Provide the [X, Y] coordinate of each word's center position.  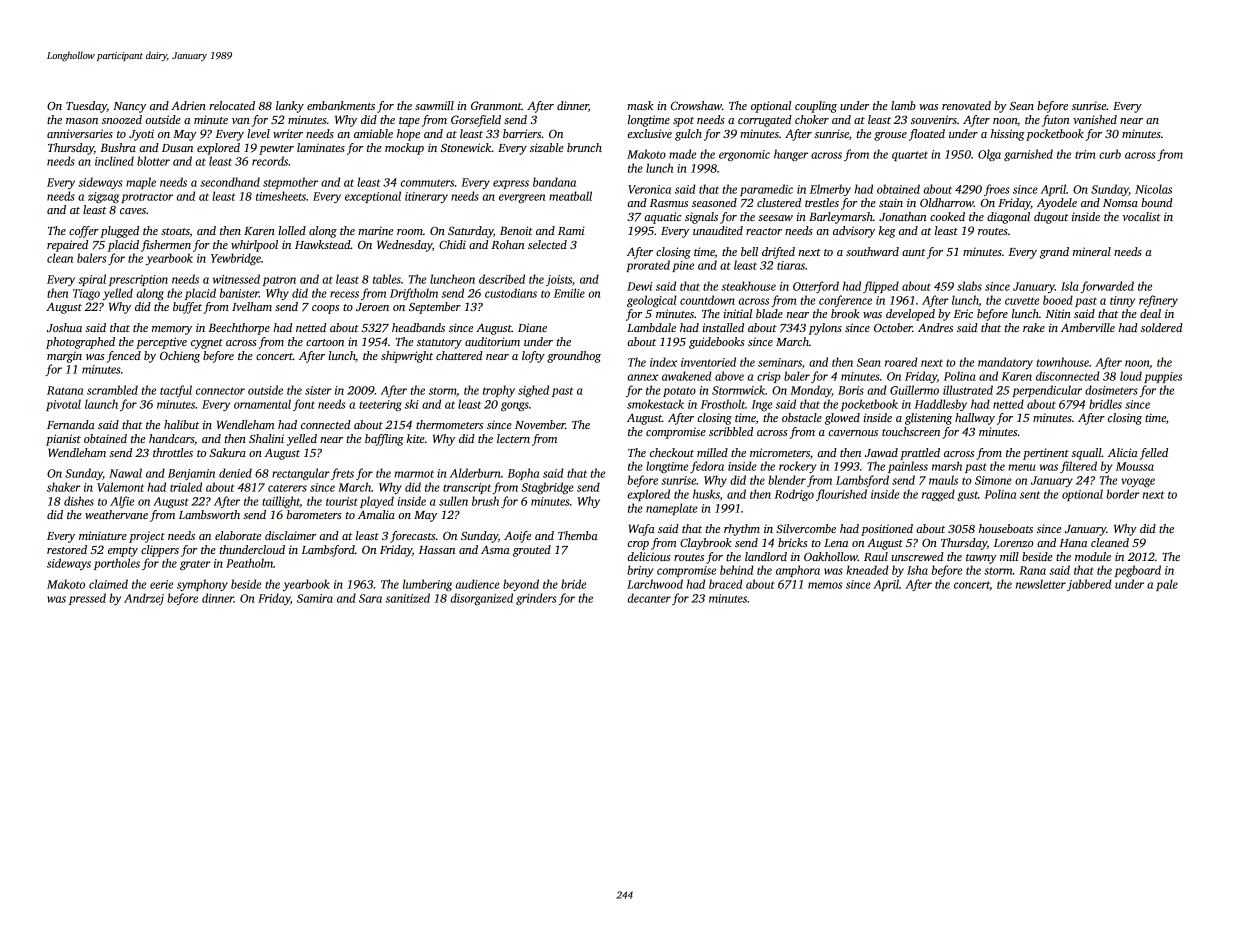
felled [1154, 454]
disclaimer [290, 535]
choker [812, 119]
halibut [181, 424]
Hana [1073, 543]
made [682, 154]
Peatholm [249, 563]
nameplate [672, 509]
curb [1110, 154]
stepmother [290, 183]
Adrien [188, 105]
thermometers [449, 424]
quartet [910, 156]
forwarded [1107, 287]
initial [737, 313]
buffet [187, 308]
